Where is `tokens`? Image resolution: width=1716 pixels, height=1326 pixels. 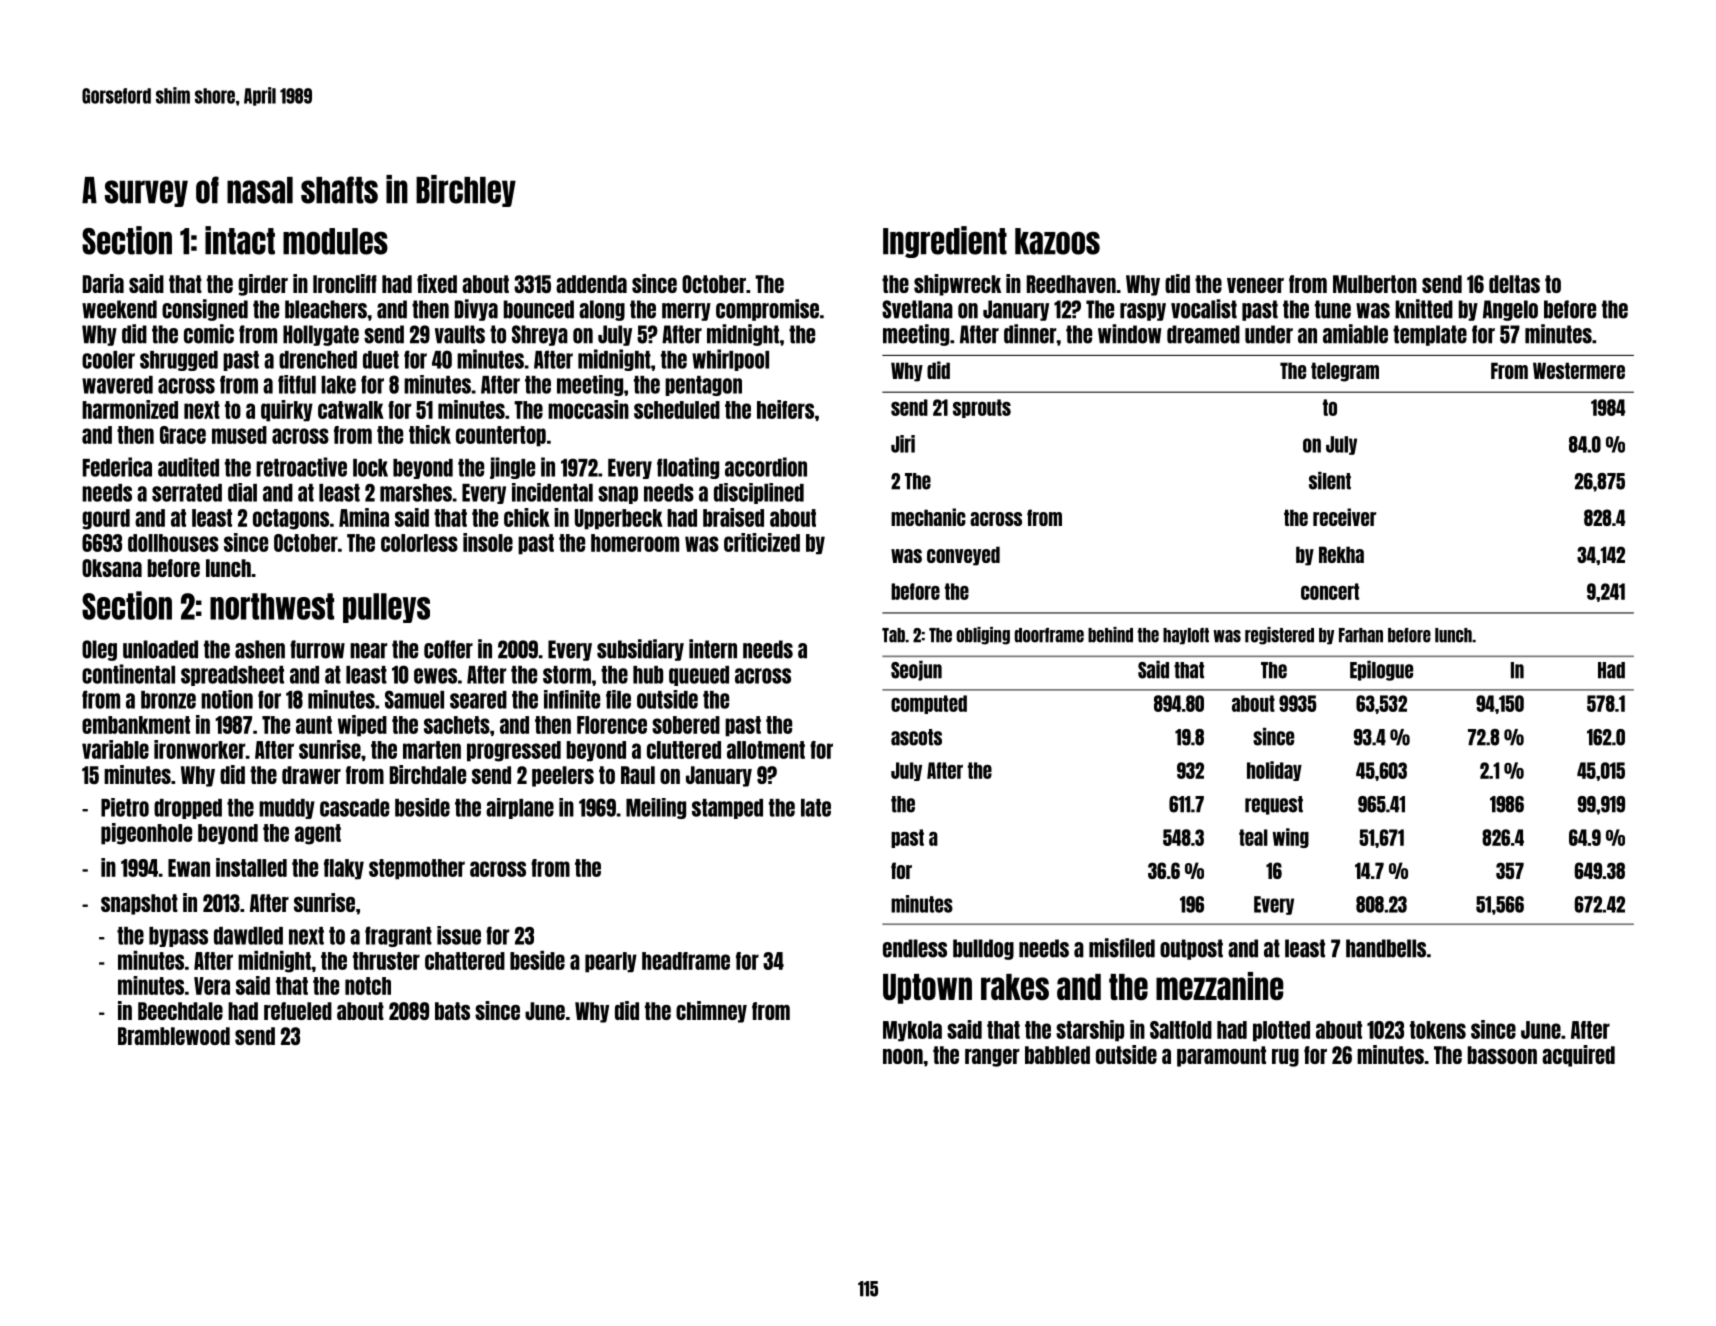
tokens is located at coordinates (1438, 1030).
